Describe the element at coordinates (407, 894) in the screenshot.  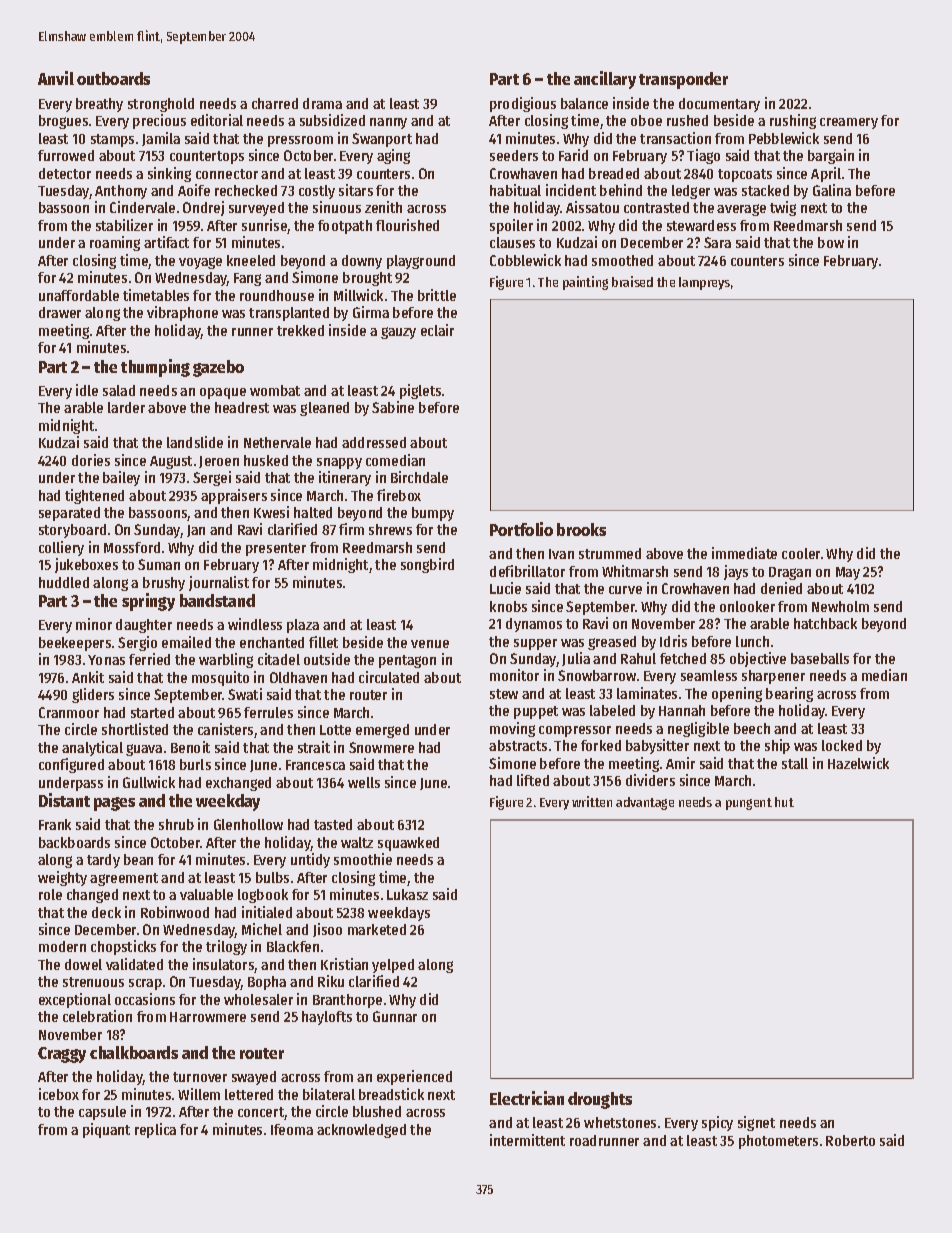
I see `Lukasz` at that location.
